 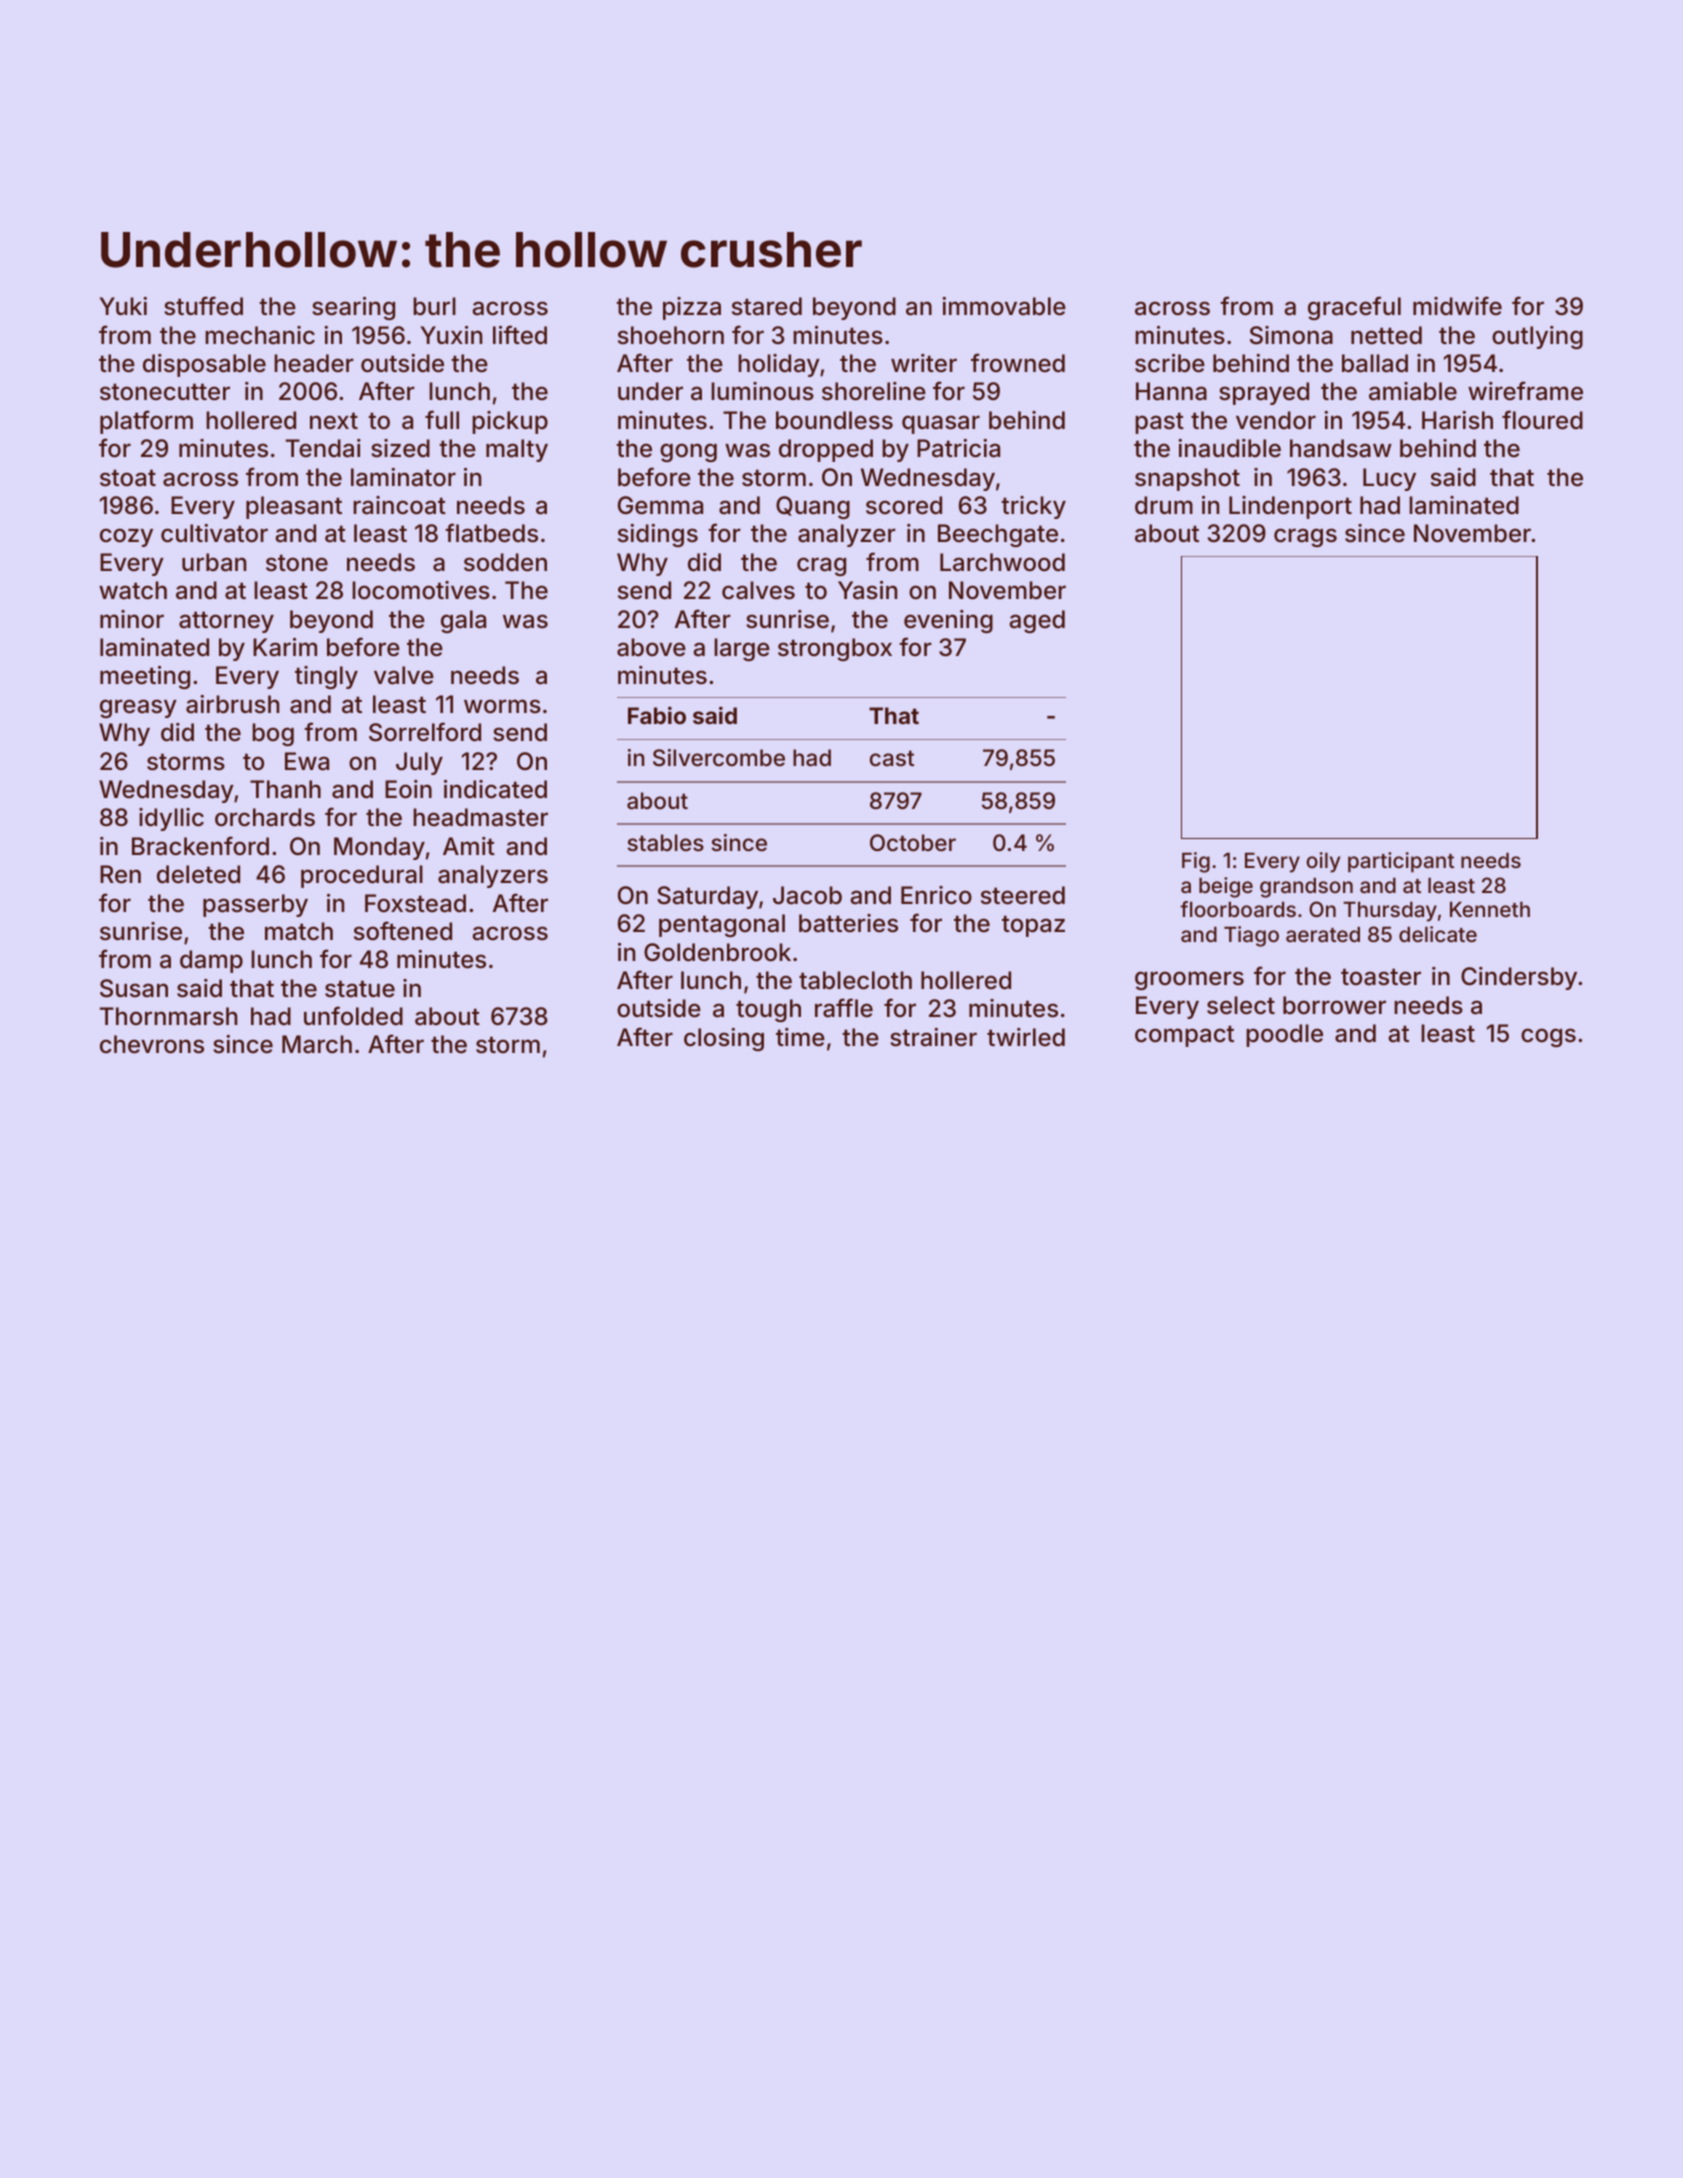 I want to click on chevrons, so click(x=152, y=1044).
